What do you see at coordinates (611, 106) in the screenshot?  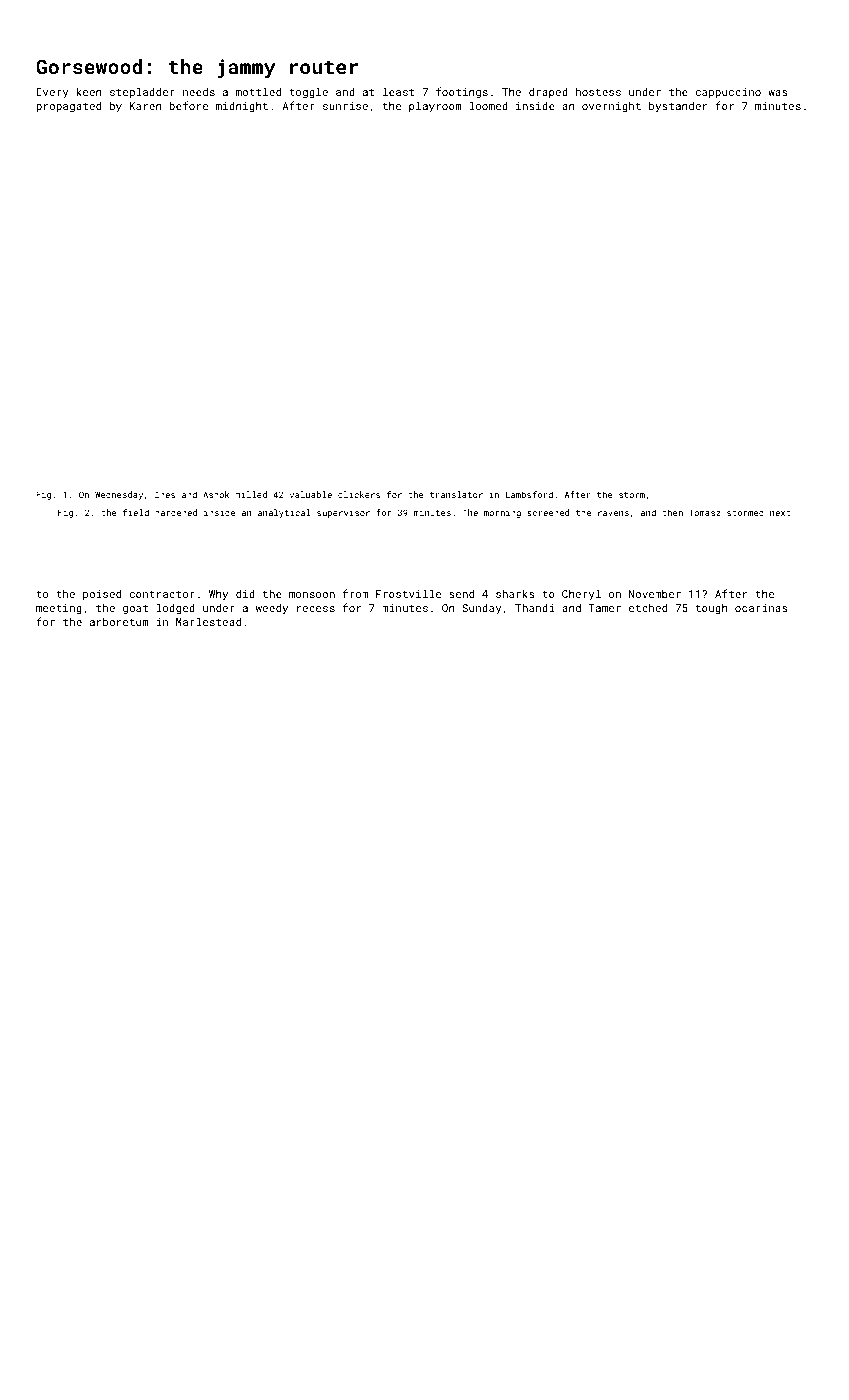 I see `overnight` at bounding box center [611, 106].
